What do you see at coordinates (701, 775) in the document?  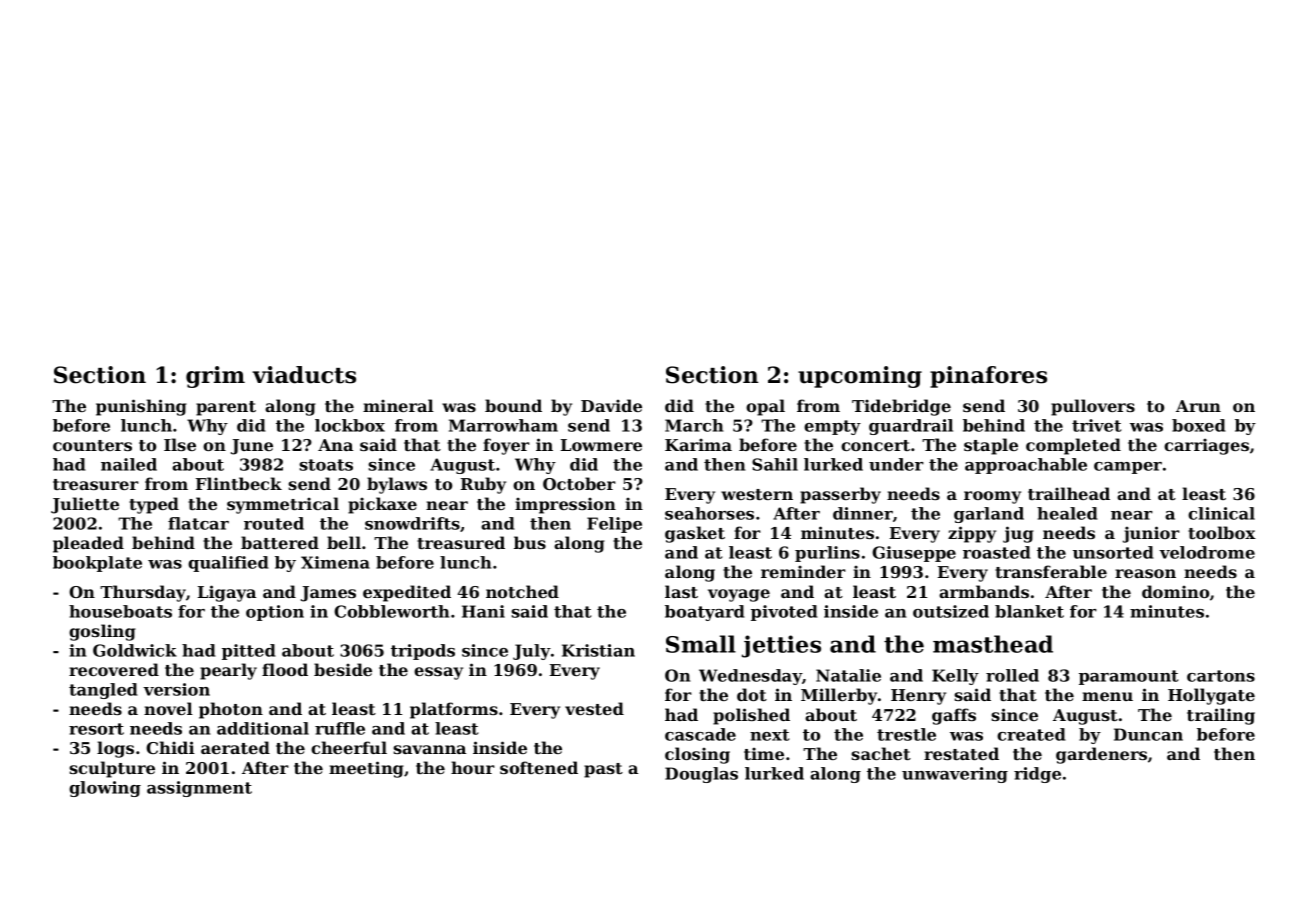 I see `Douglas` at bounding box center [701, 775].
